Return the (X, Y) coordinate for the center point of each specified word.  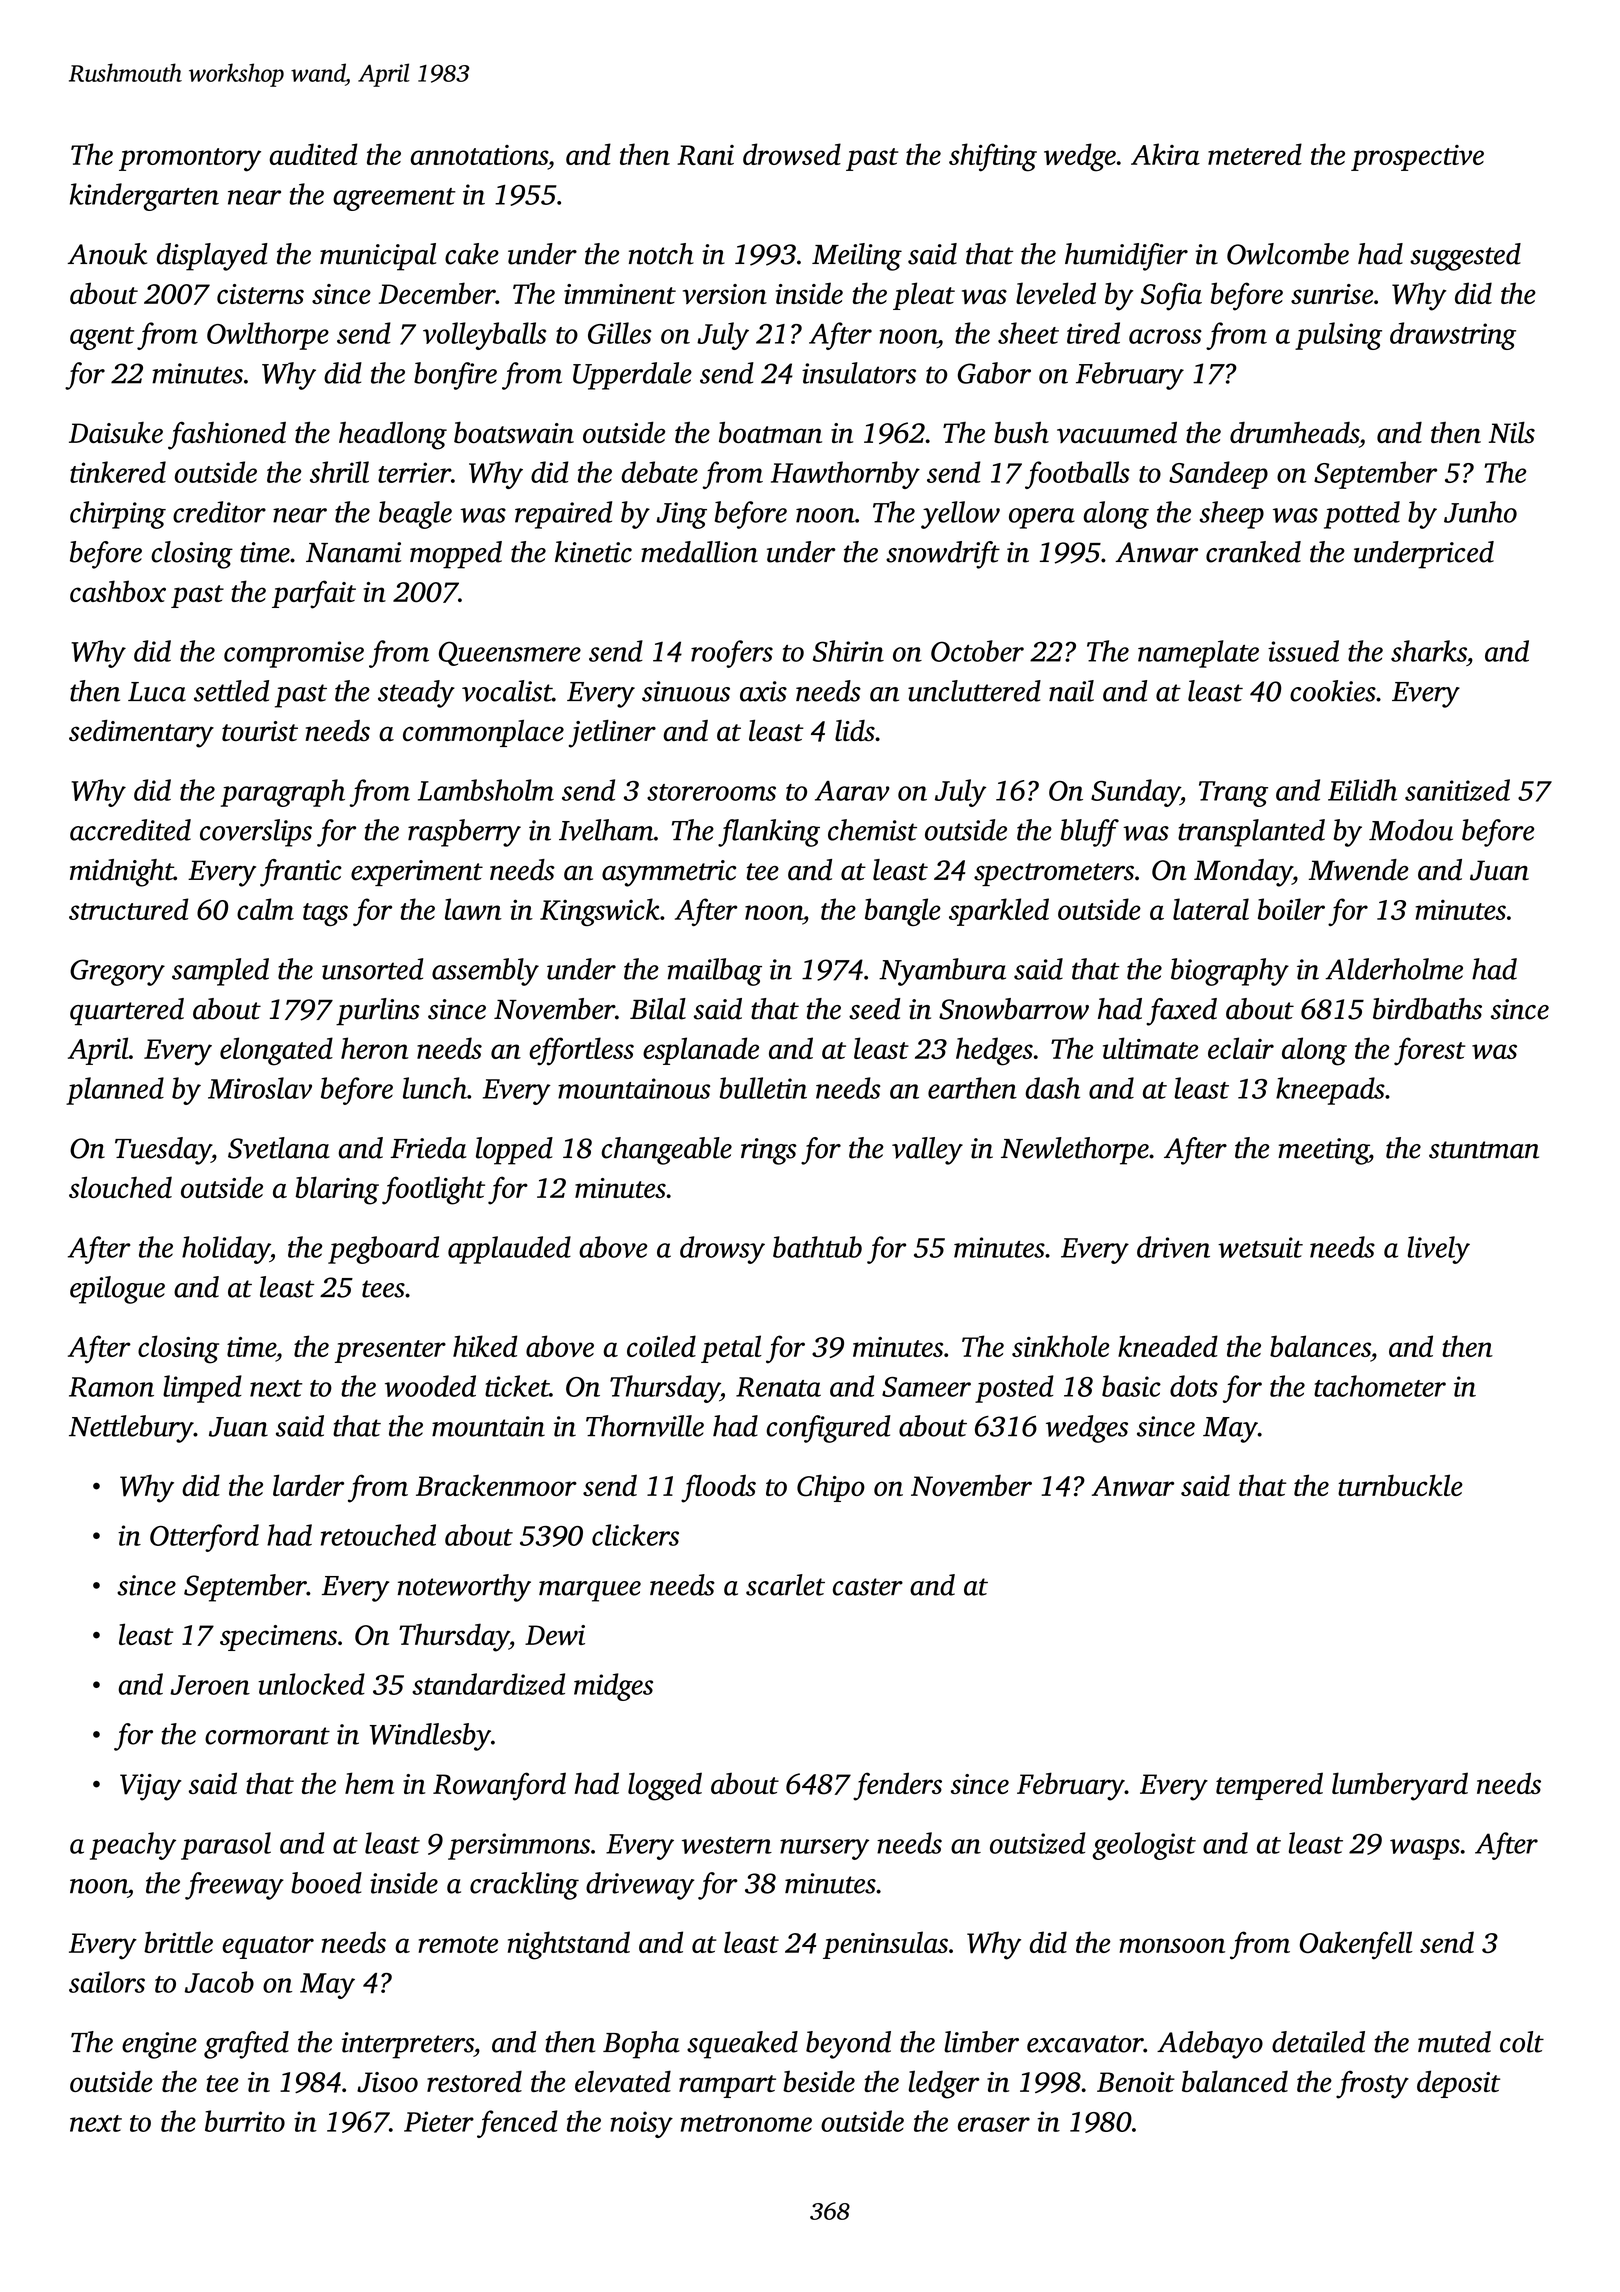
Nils (1512, 432)
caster (868, 1587)
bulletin (763, 1088)
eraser (994, 2124)
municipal (378, 257)
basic (1131, 1386)
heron (374, 1048)
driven (1173, 1247)
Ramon (111, 1387)
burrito (245, 2121)
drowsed (792, 154)
